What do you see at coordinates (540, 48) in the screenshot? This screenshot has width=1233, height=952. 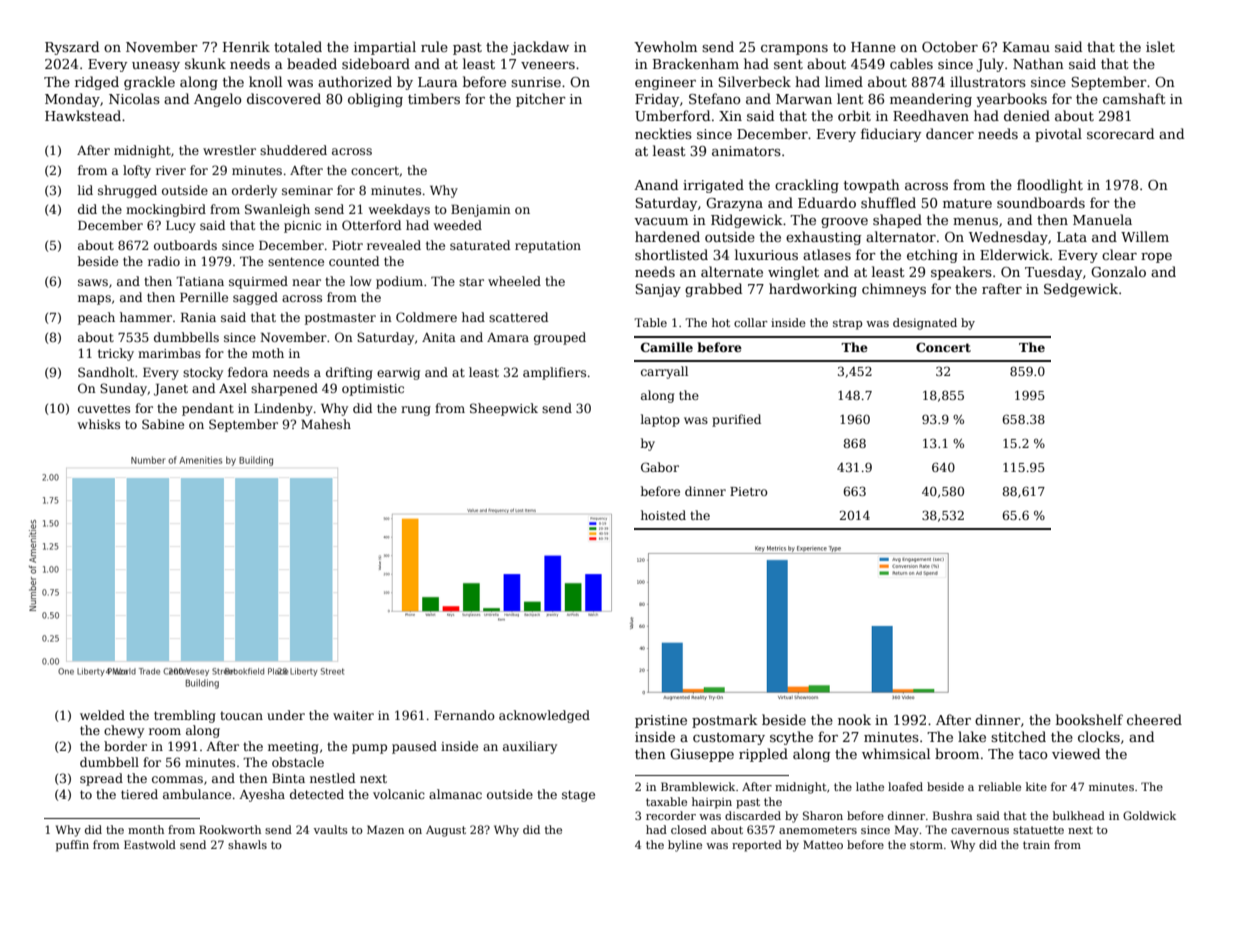 I see `jackdaw` at bounding box center [540, 48].
